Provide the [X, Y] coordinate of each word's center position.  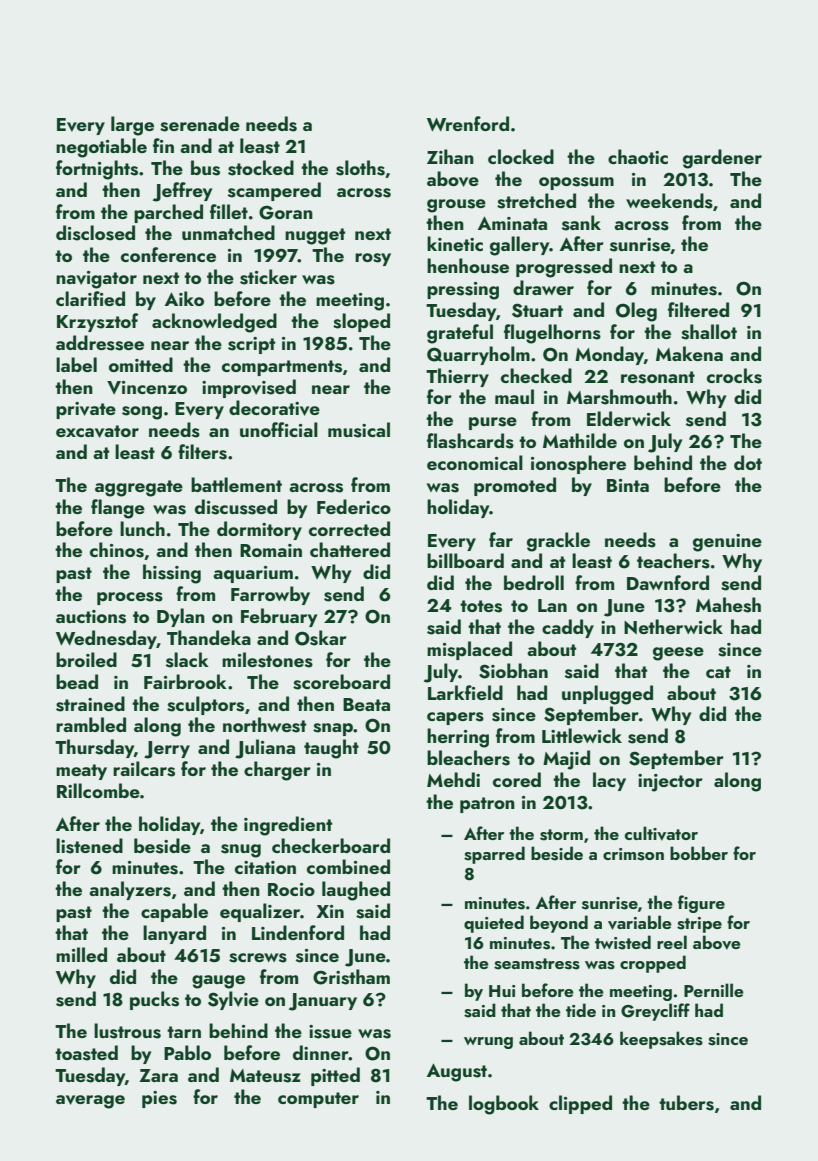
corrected [349, 528]
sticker [268, 277]
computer [318, 1100]
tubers [686, 1103]
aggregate [139, 488]
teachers [673, 561]
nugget [315, 236]
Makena [689, 353]
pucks [154, 1000]
